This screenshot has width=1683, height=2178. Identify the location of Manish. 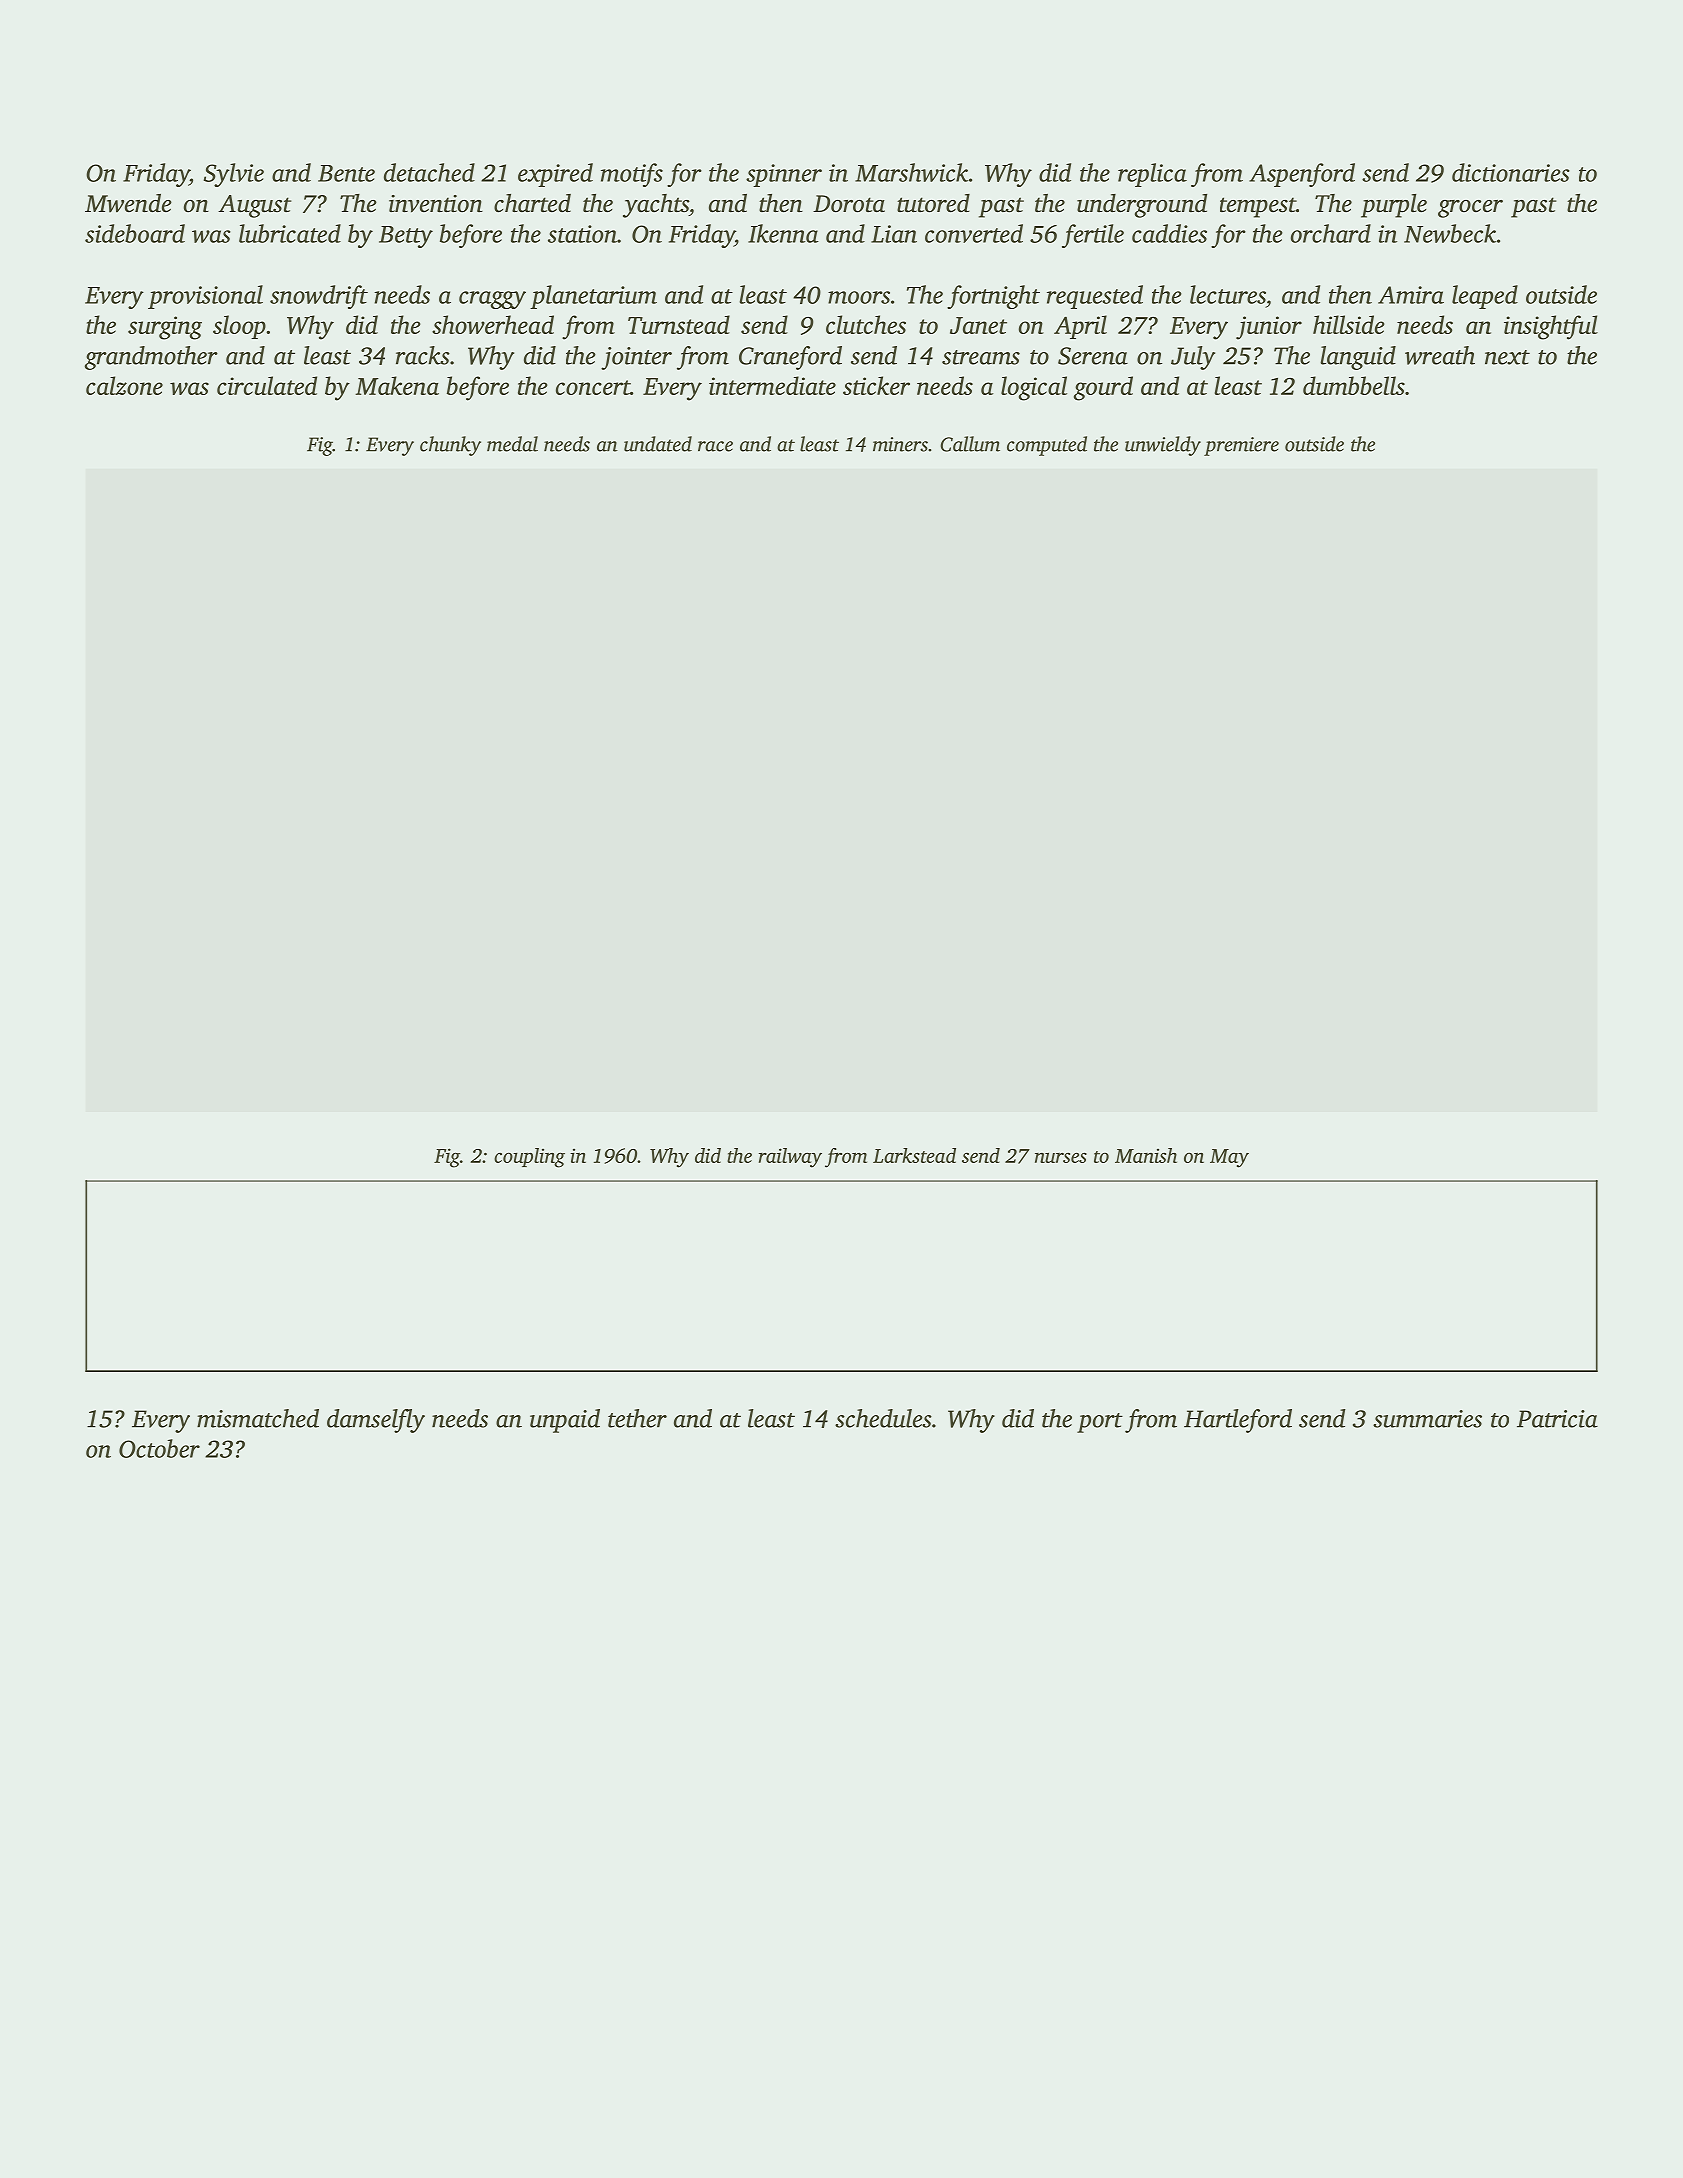
(1146, 1155).
